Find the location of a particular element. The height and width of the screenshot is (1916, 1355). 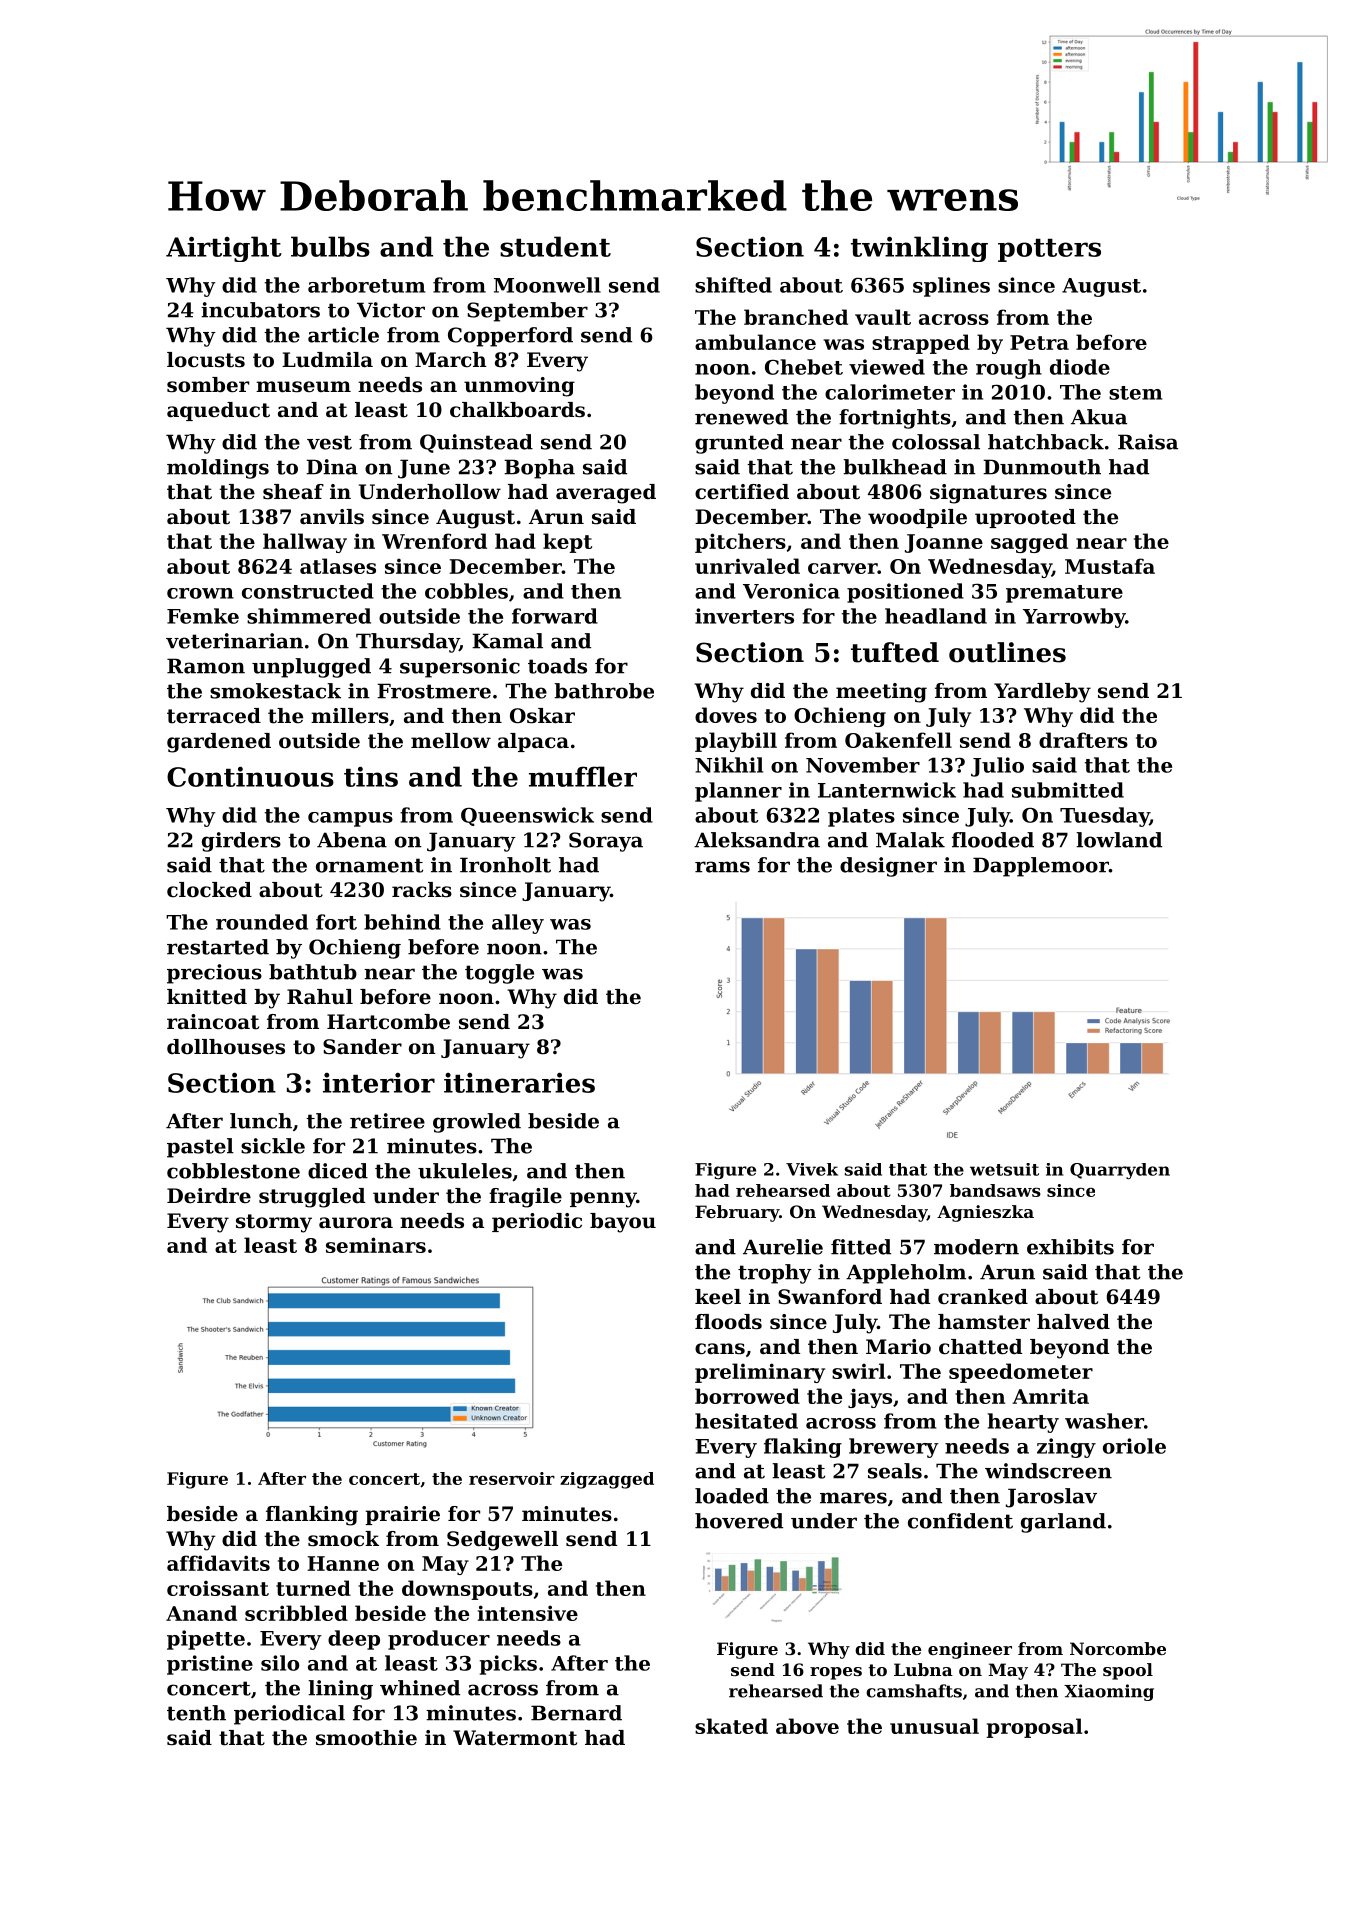

skated is located at coordinates (731, 1726).
